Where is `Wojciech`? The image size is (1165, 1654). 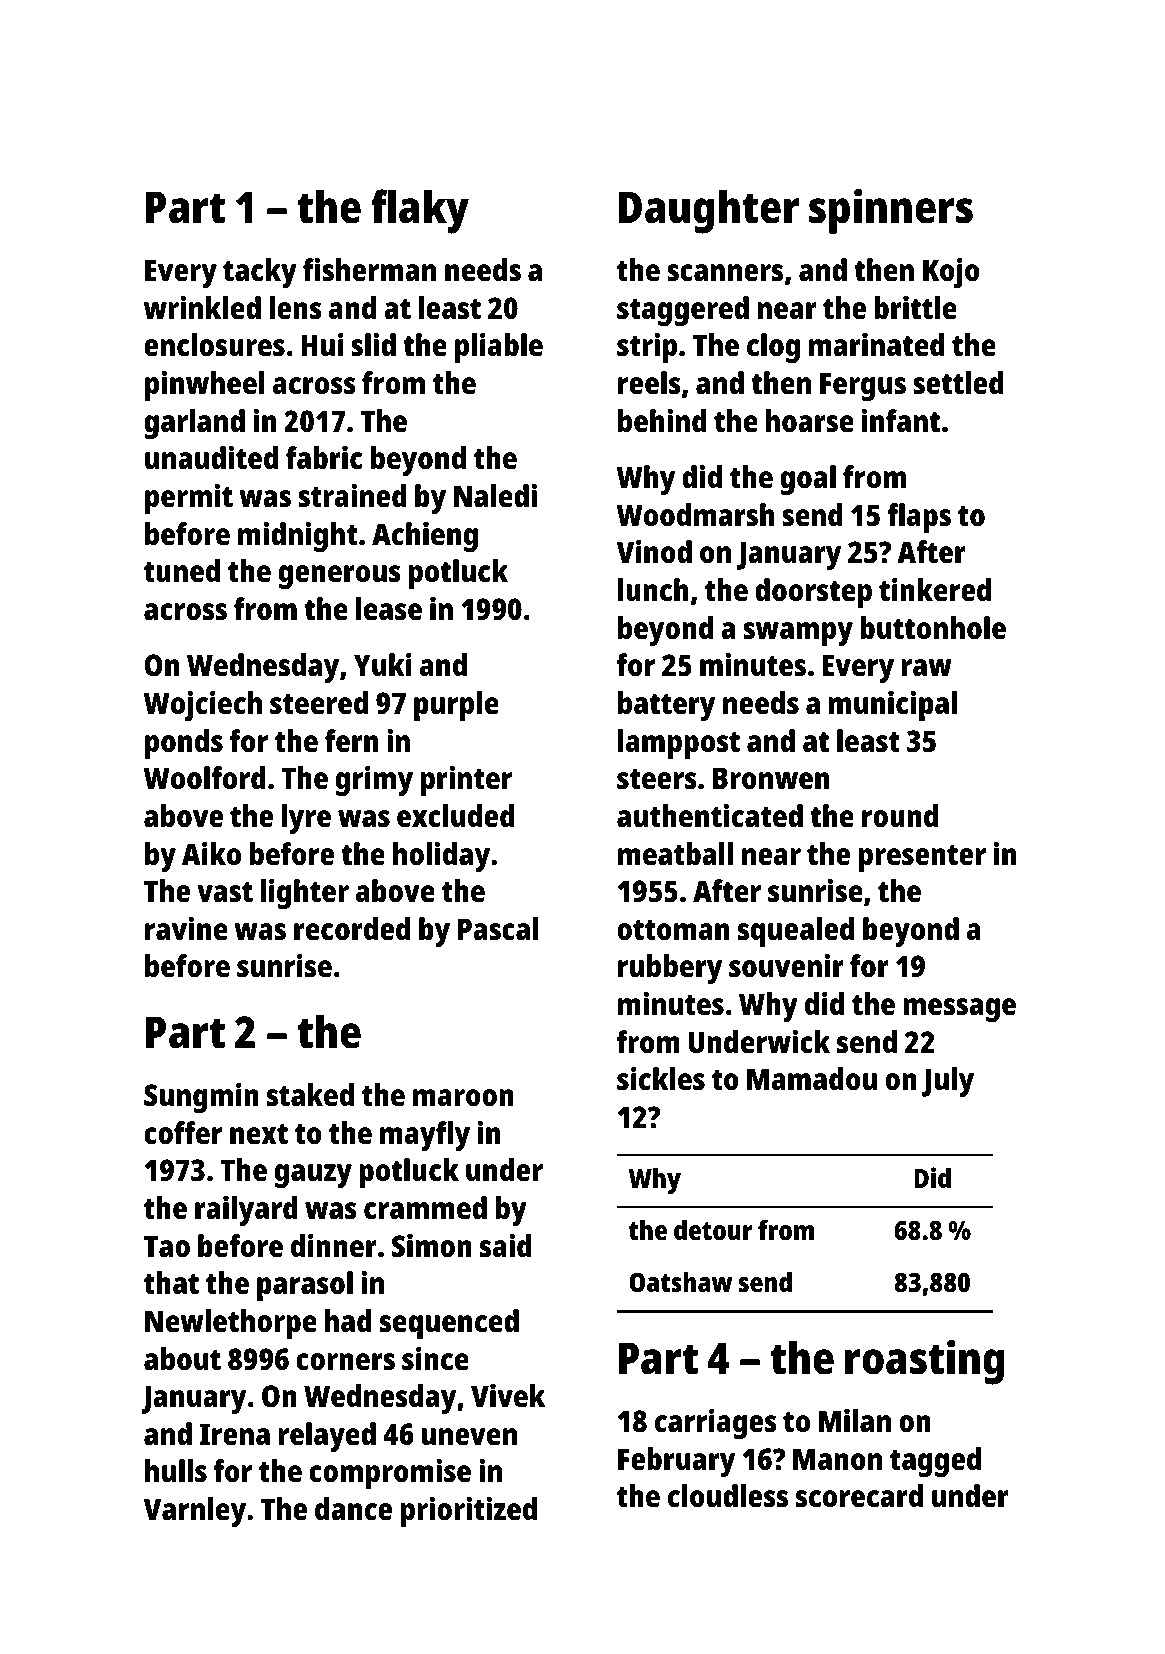 Wojciech is located at coordinates (203, 706).
